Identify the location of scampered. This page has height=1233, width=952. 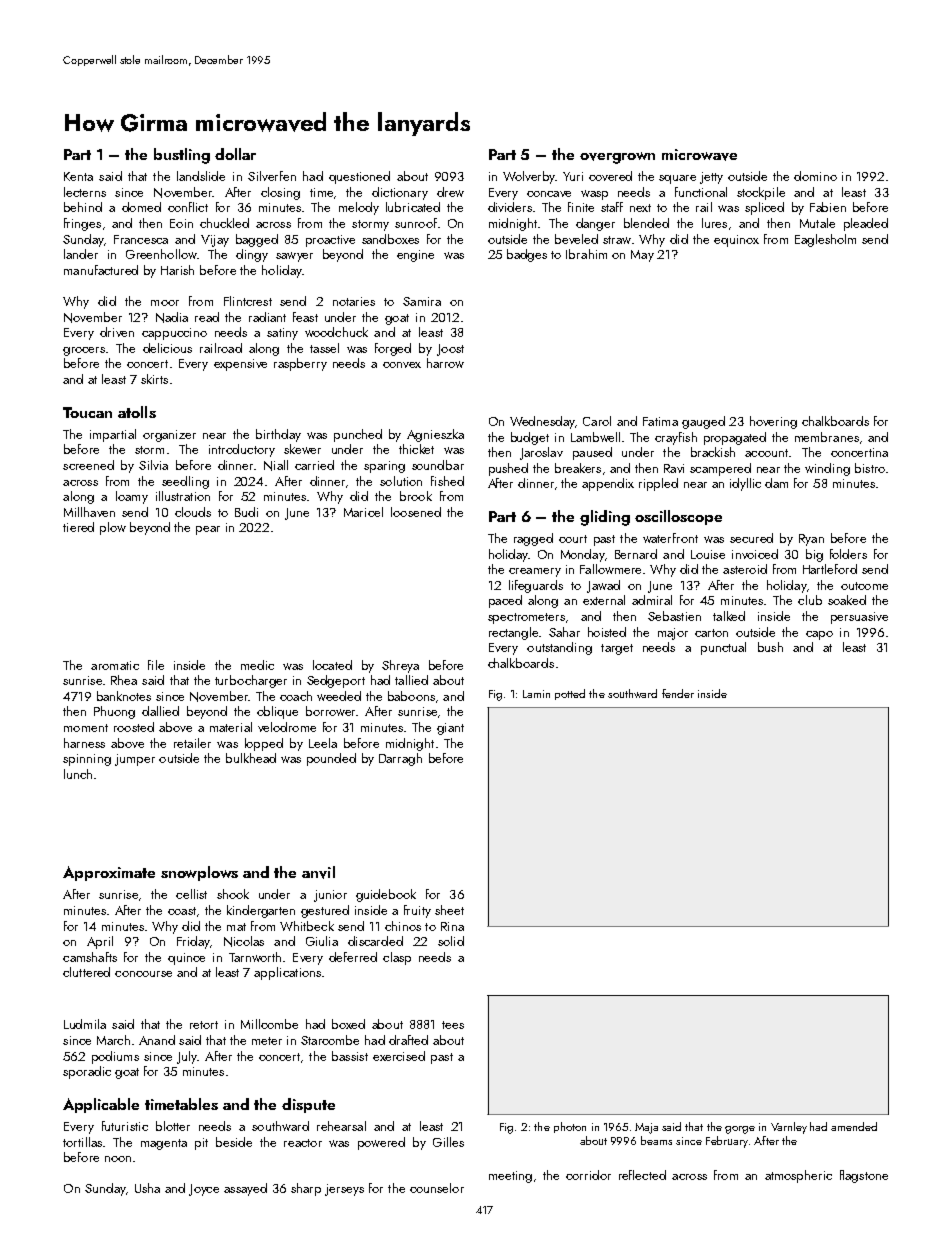
(720, 469).
